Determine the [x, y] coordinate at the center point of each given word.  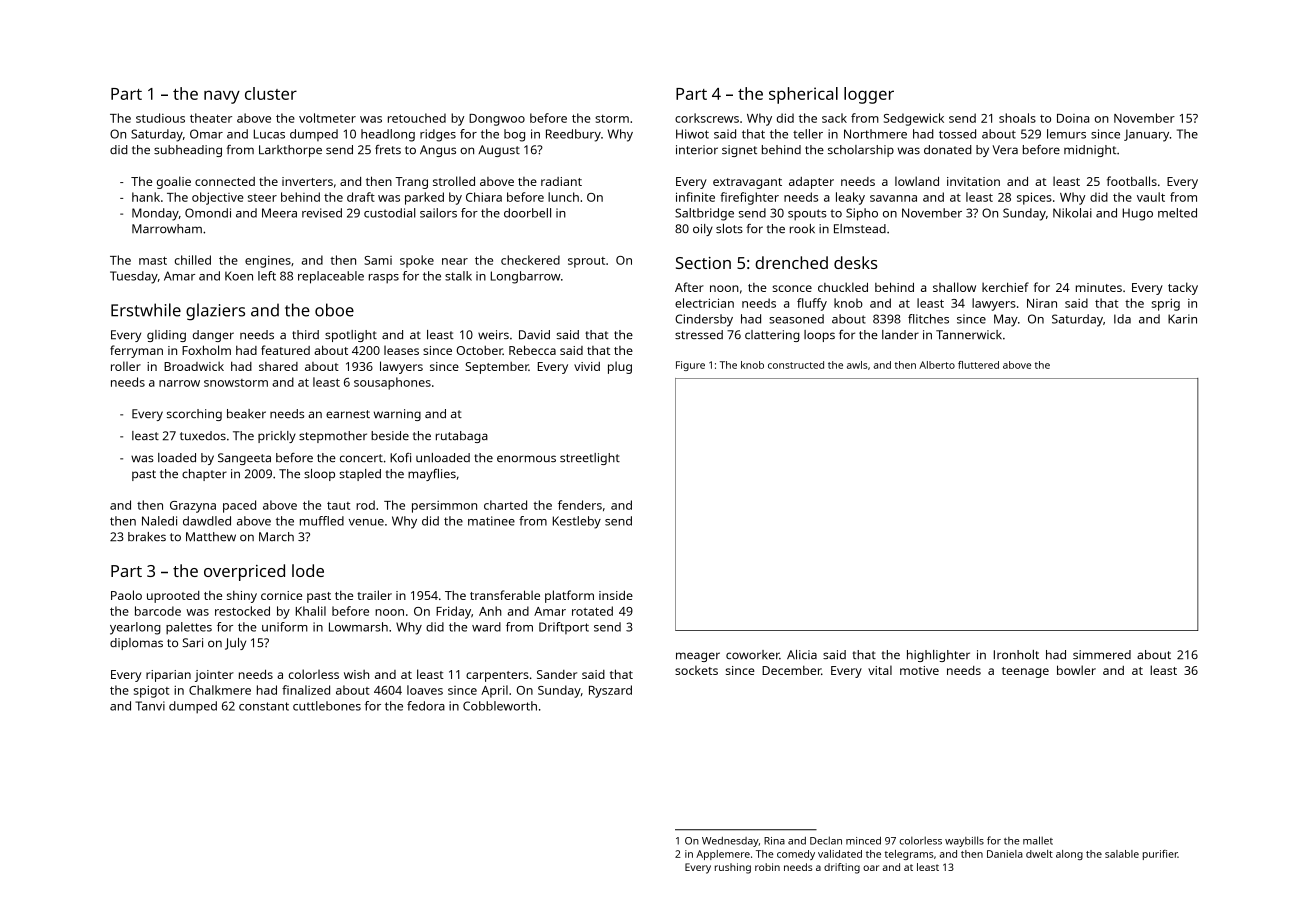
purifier [1160, 855]
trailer [374, 595]
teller [808, 134]
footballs [1132, 181]
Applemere [723, 855]
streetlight [590, 459]
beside [390, 435]
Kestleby [577, 522]
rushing [733, 868]
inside [616, 595]
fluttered [978, 365]
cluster [271, 93]
